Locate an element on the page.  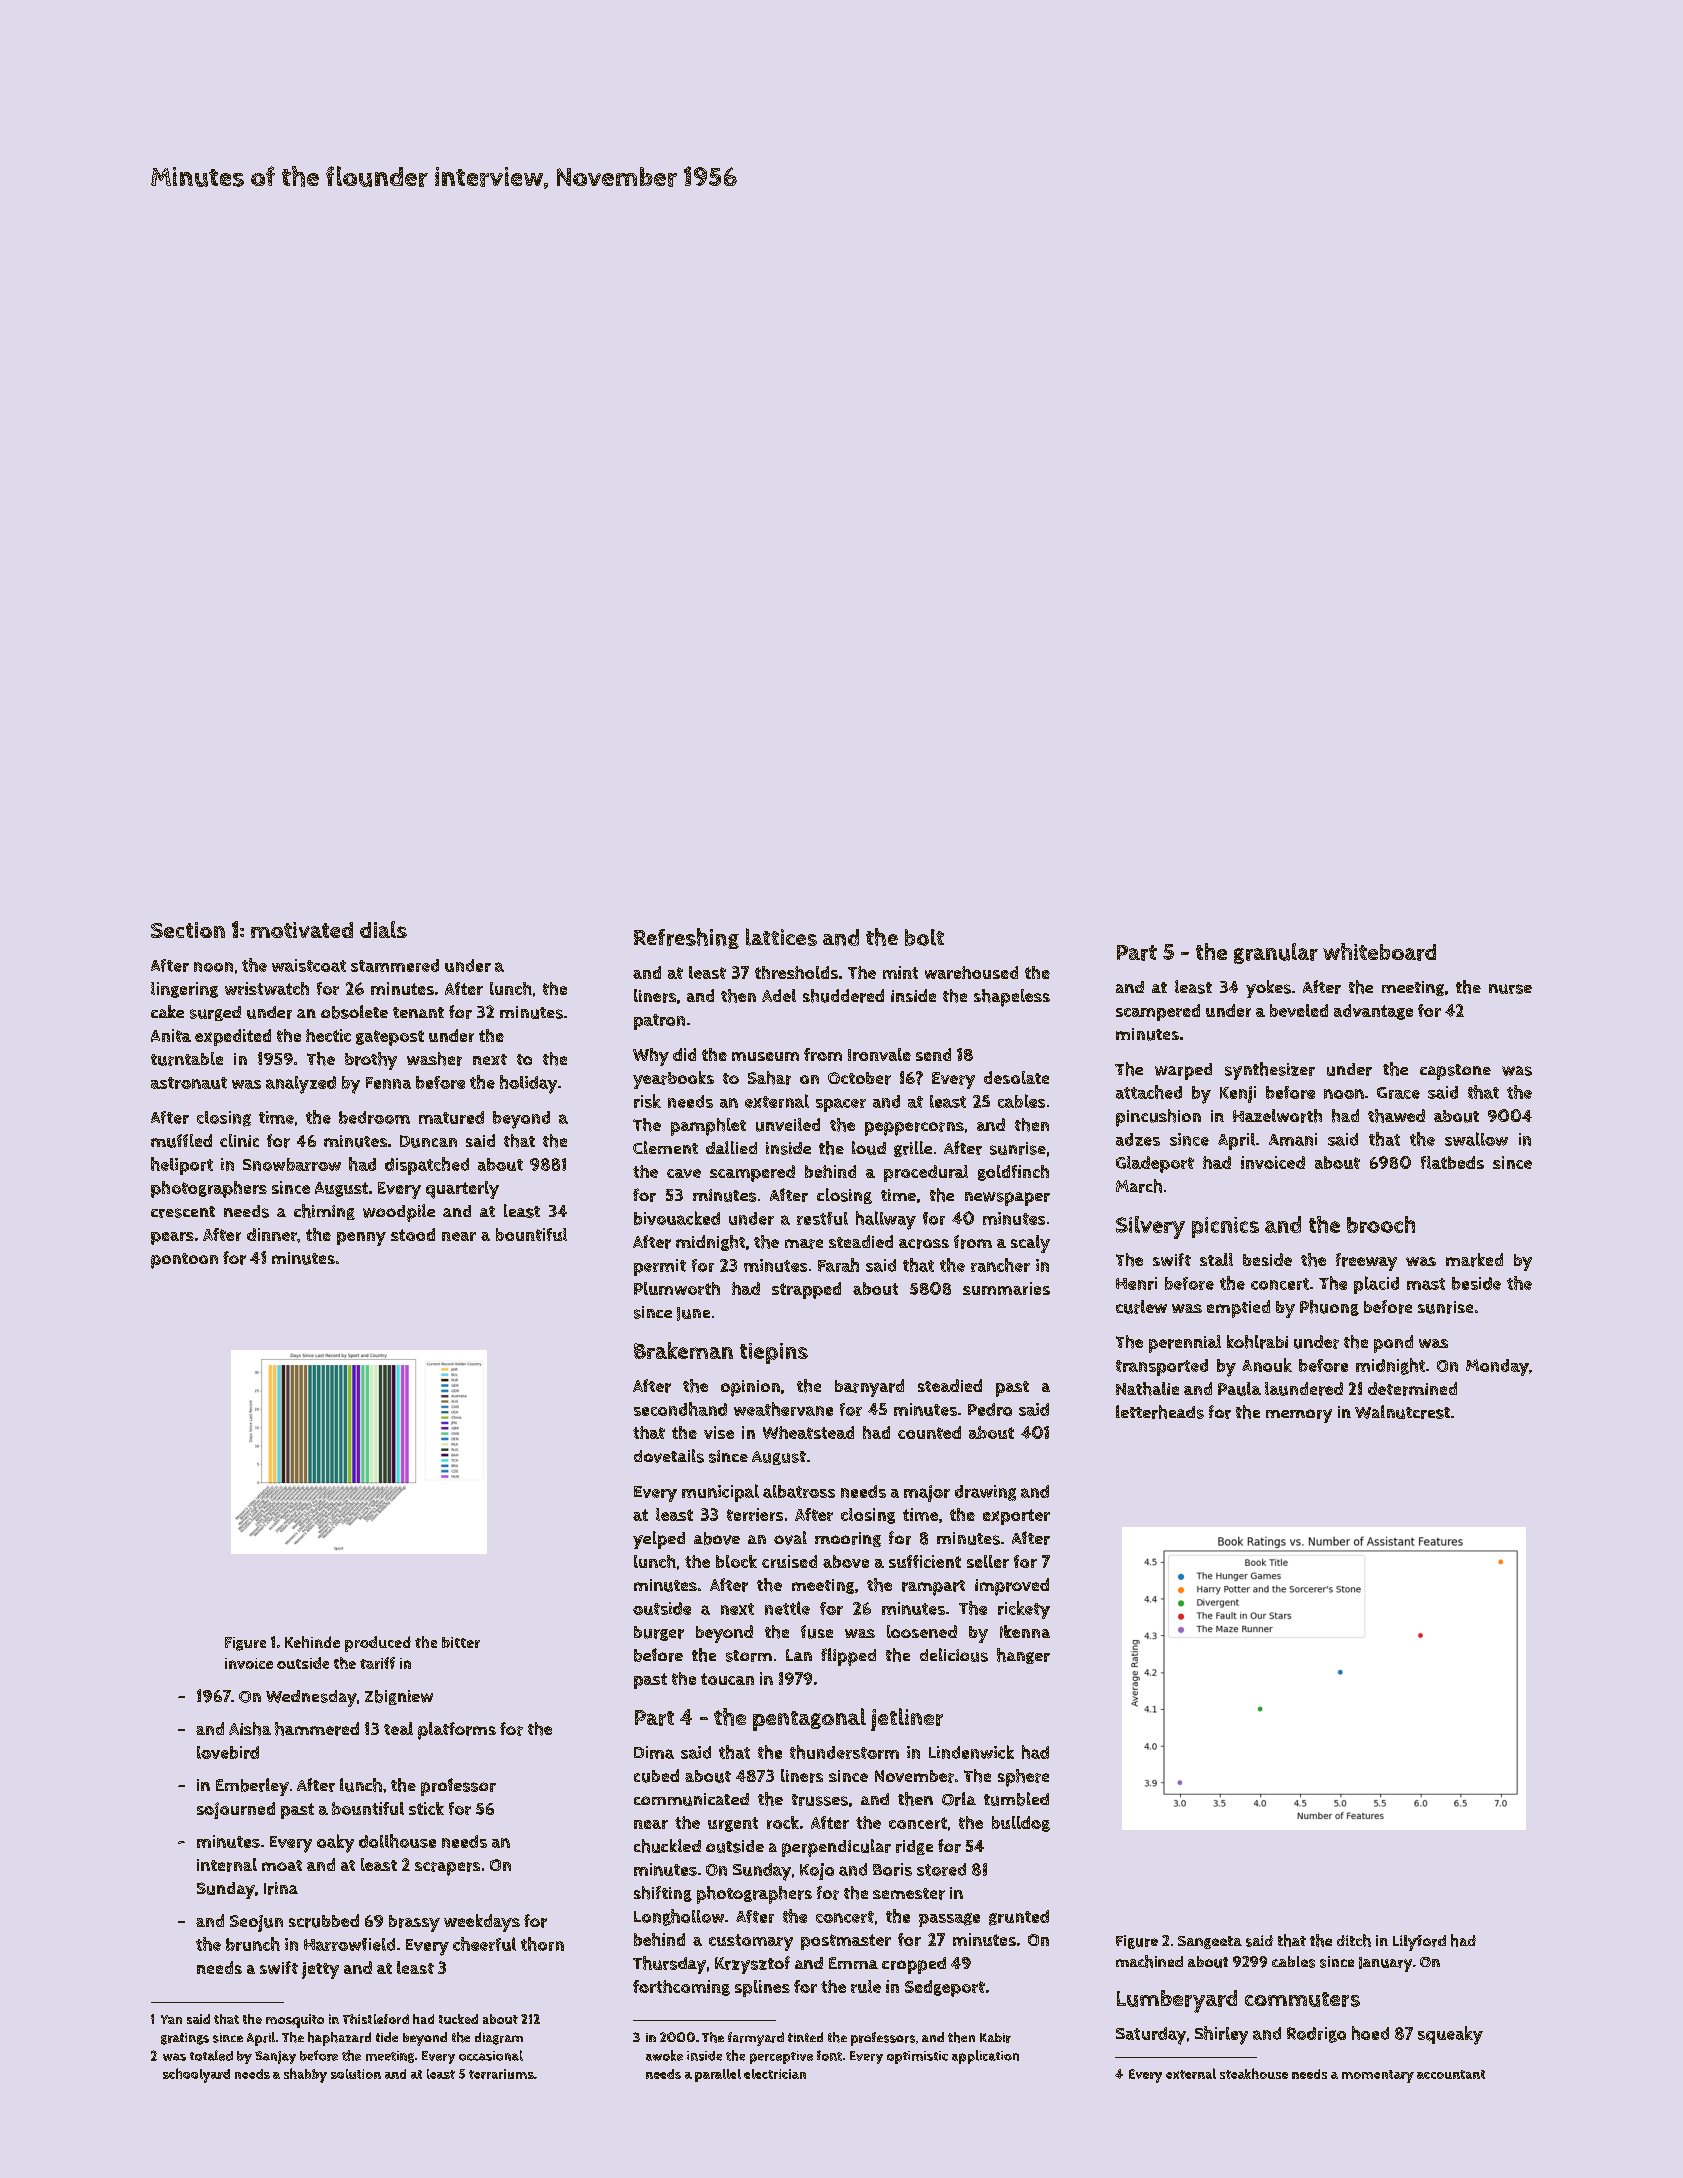
matured is located at coordinates (451, 1117).
